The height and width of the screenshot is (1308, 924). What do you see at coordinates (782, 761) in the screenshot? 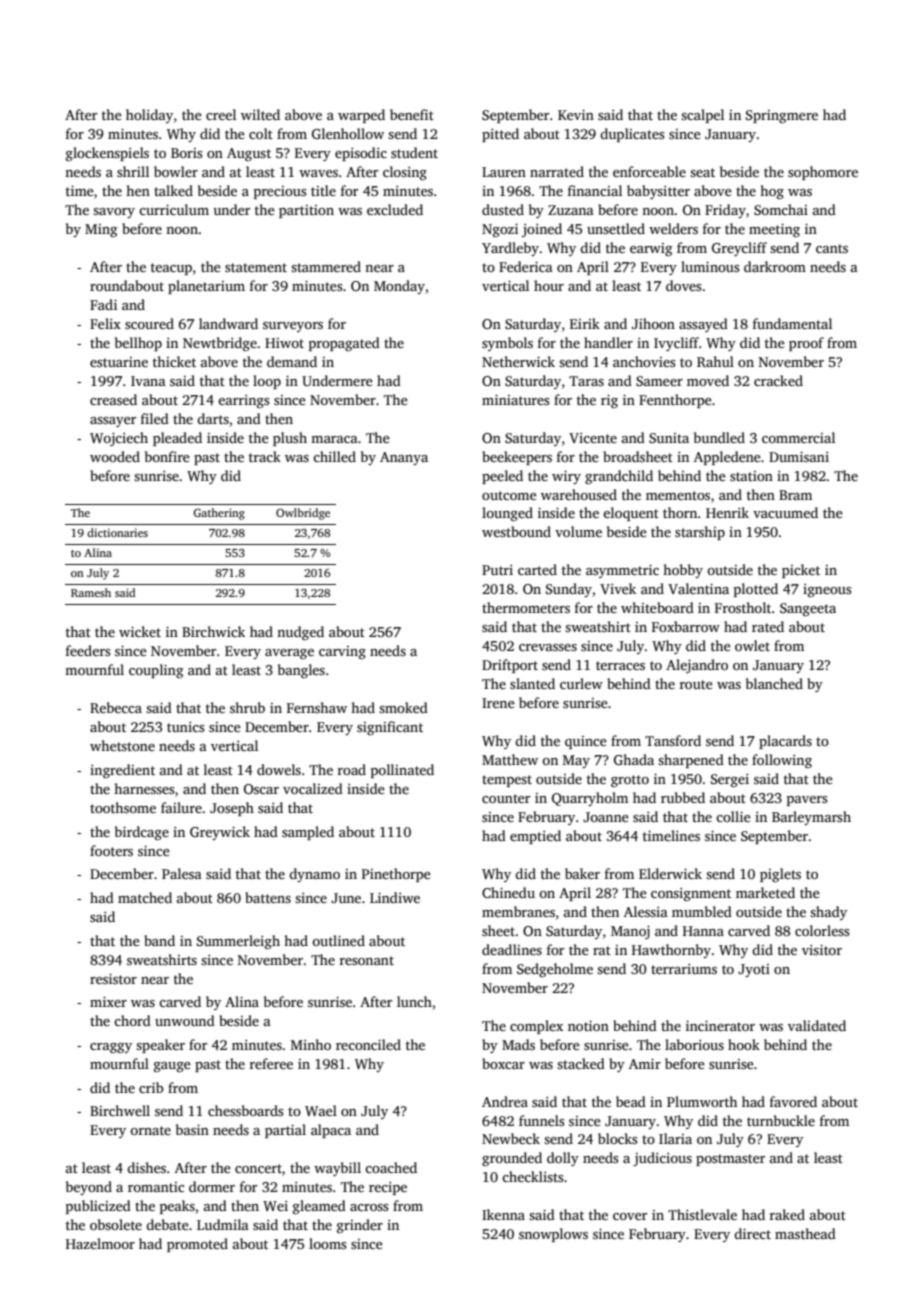
I see `following` at bounding box center [782, 761].
